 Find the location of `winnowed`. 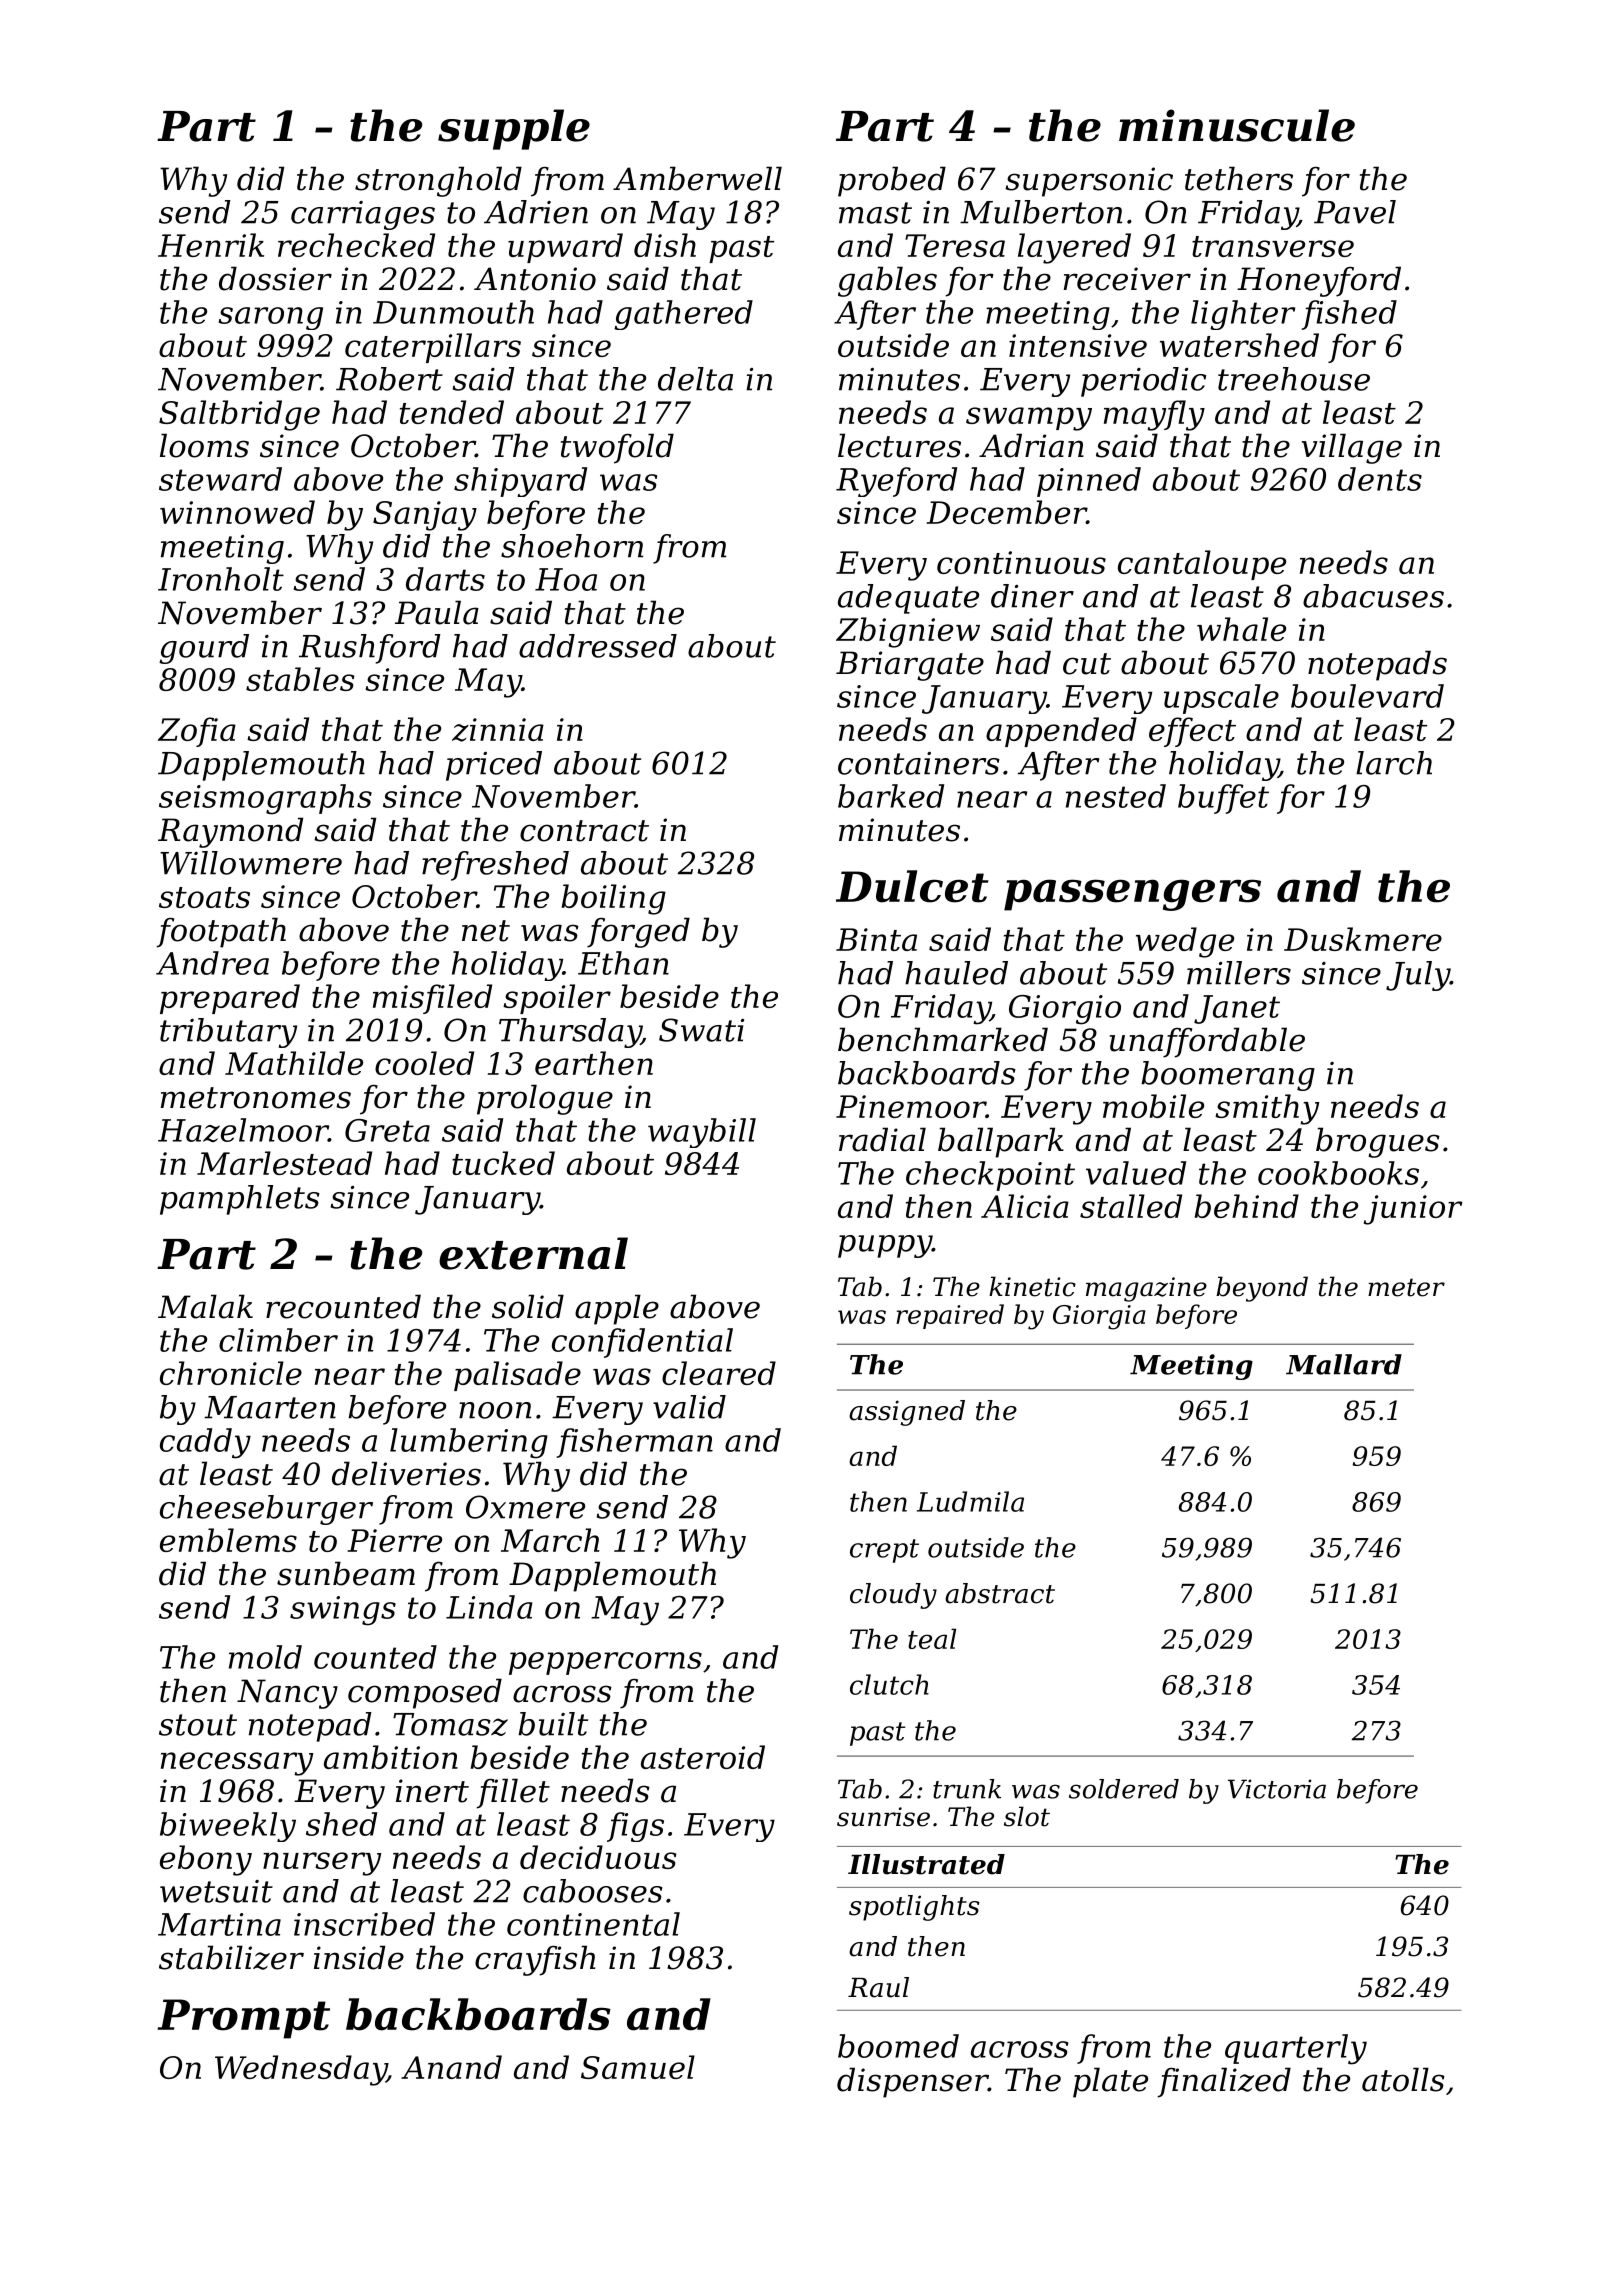

winnowed is located at coordinates (237, 512).
